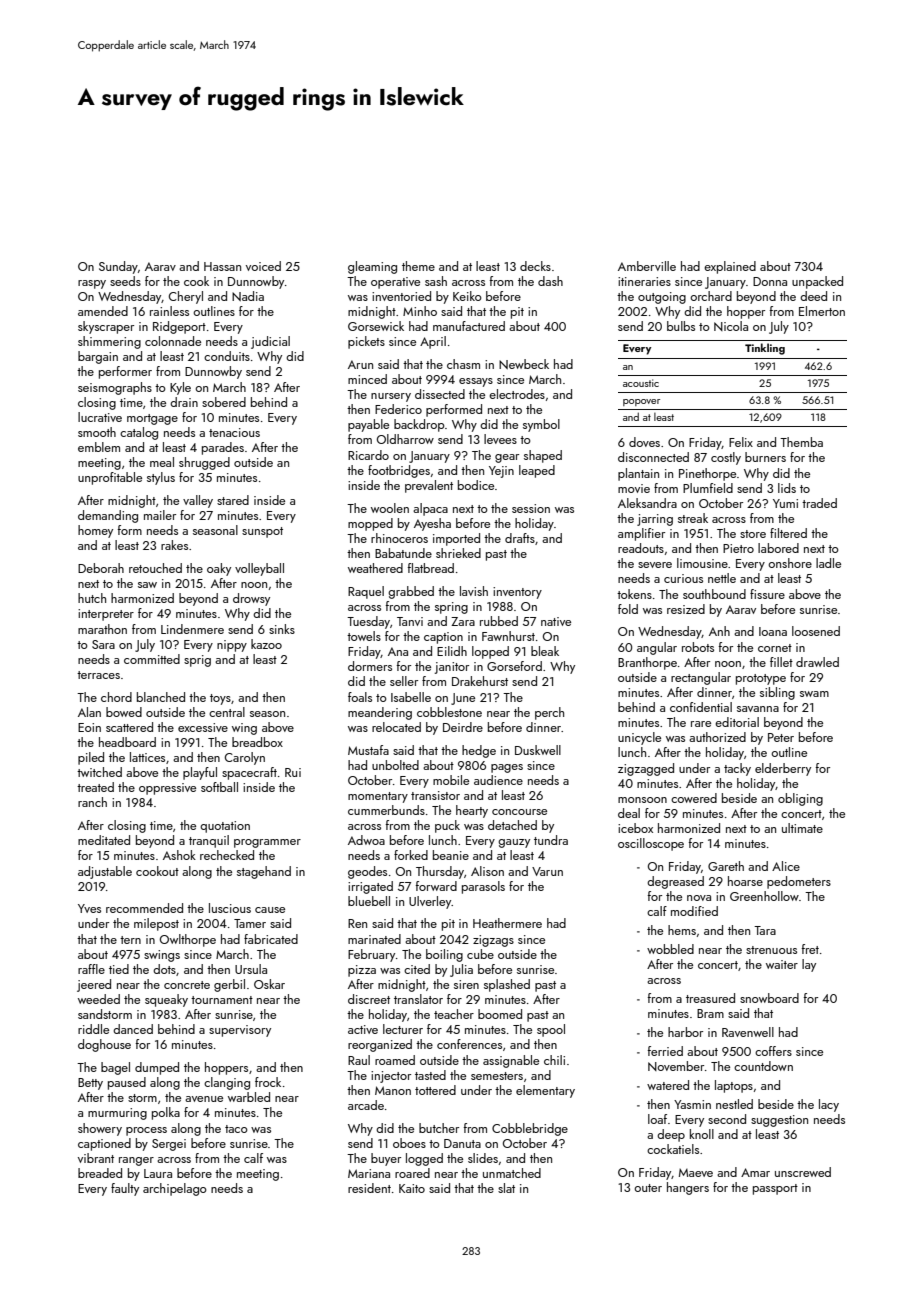  I want to click on Kaito, so click(412, 1188).
